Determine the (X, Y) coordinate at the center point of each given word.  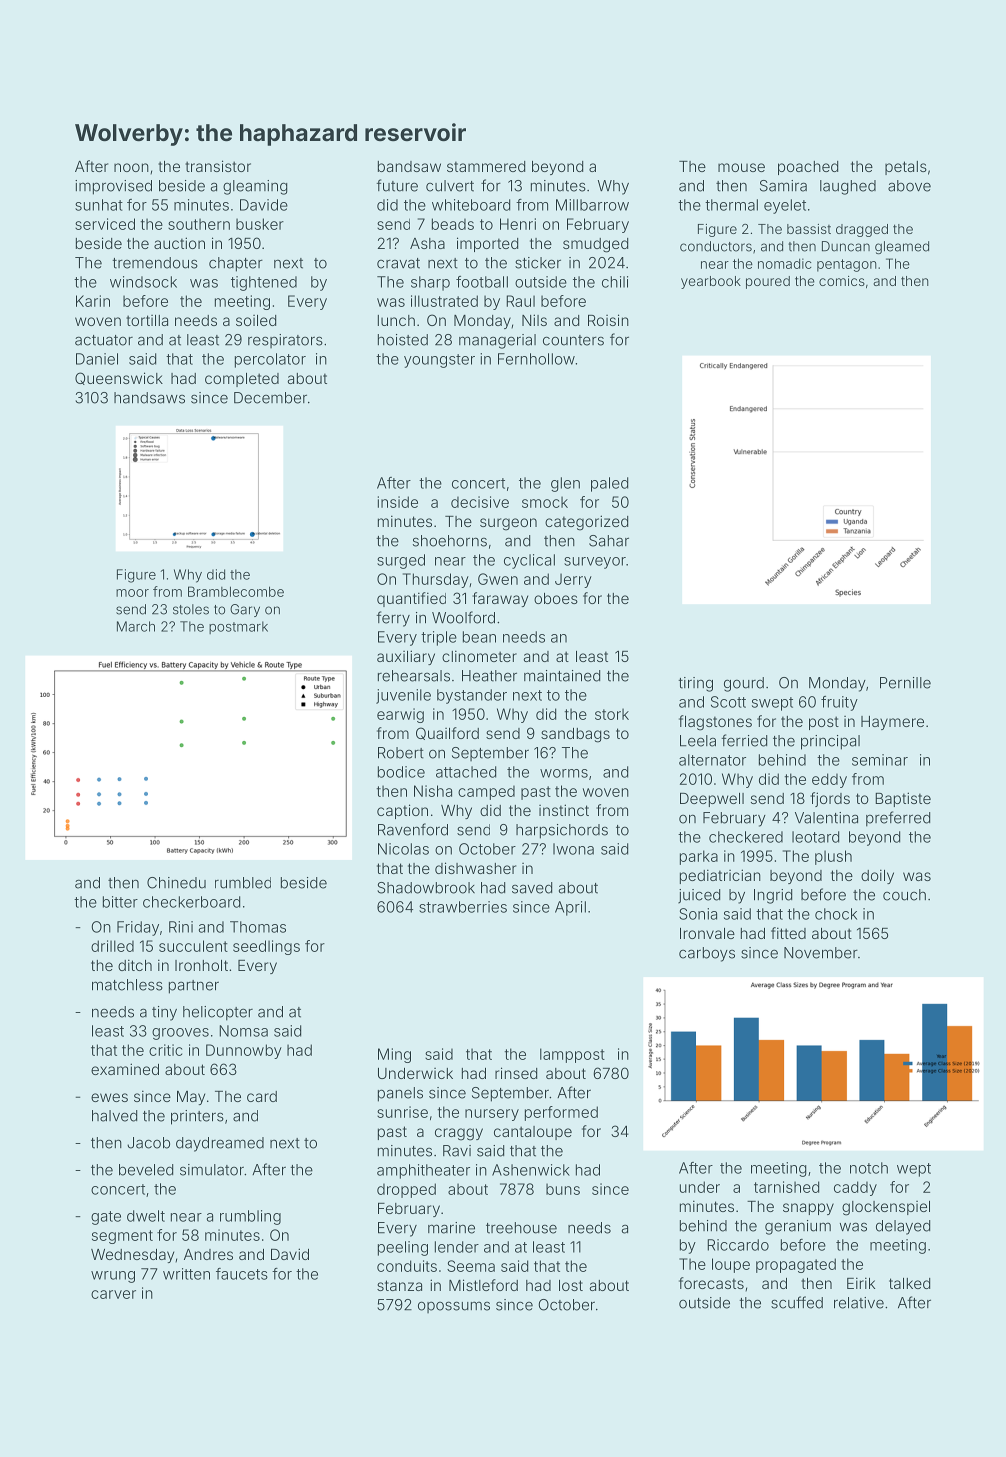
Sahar (609, 541)
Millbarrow (592, 205)
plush (833, 857)
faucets (242, 1274)
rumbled (243, 883)
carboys (707, 954)
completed (242, 380)
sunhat (99, 205)
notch (869, 1168)
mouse (741, 167)
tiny (164, 1013)
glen (565, 484)
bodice (401, 772)
